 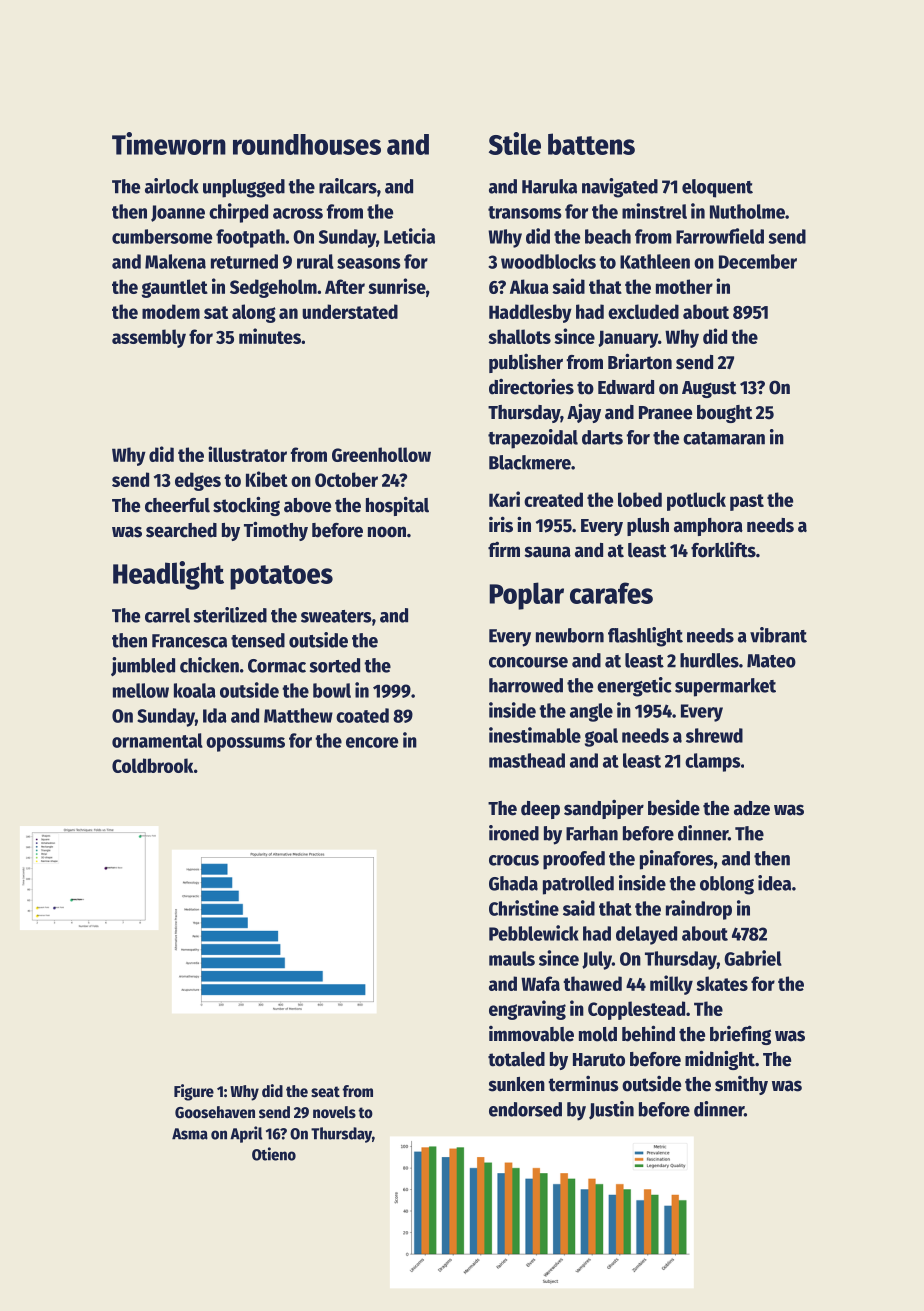 I want to click on Blackmere, so click(x=530, y=462).
